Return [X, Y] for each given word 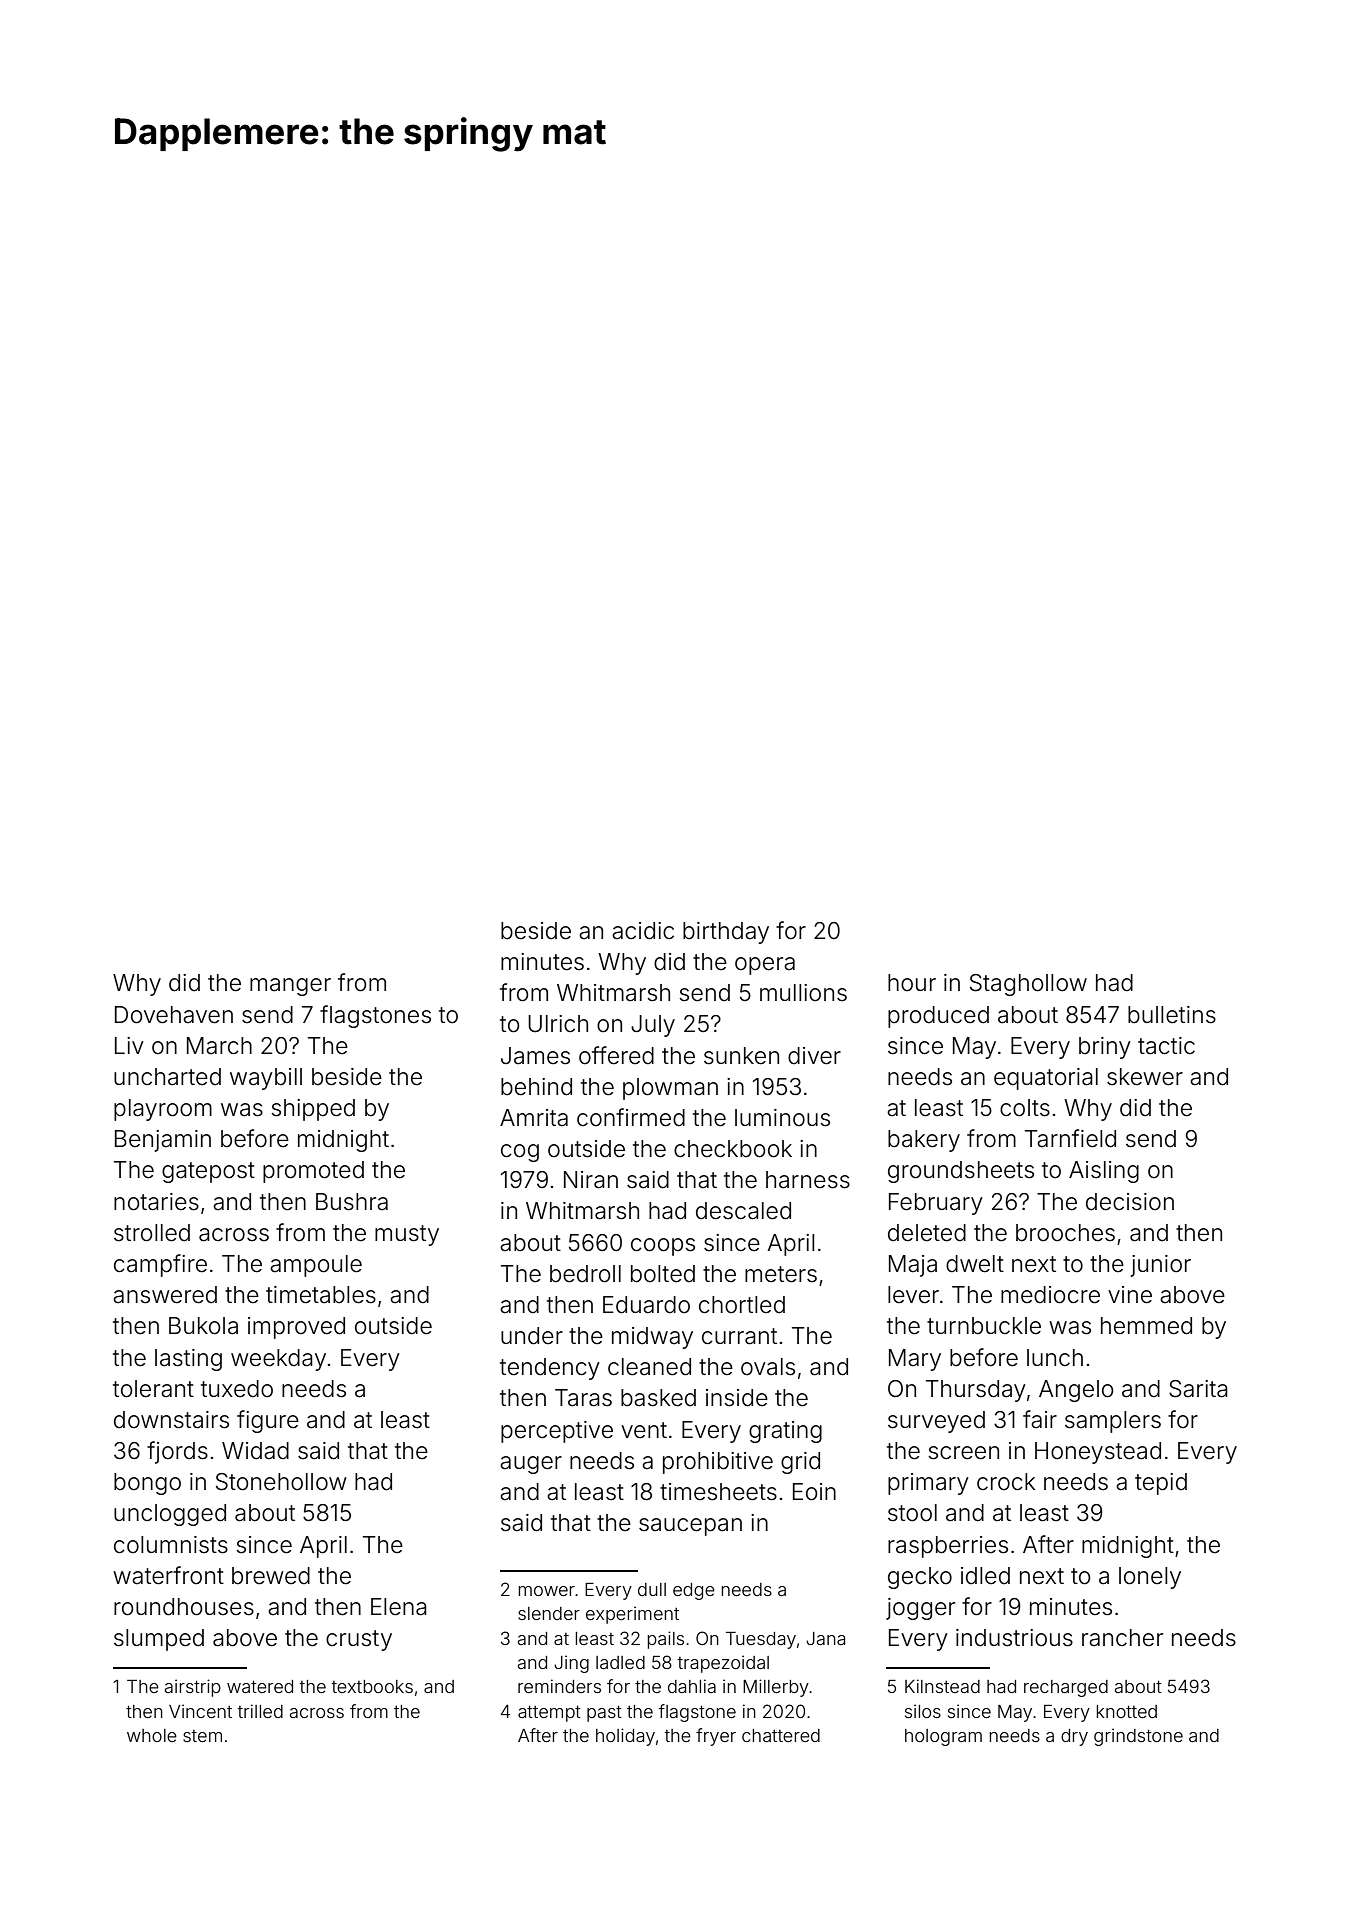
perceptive [557, 1432]
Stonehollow [281, 1482]
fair [1040, 1419]
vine [1130, 1295]
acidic [643, 931]
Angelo [1076, 1391]
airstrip [193, 1688]
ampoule [316, 1266]
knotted [1127, 1711]
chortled [742, 1305]
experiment [632, 1615]
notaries [156, 1202]
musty [407, 1235]
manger [290, 987]
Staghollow [1028, 985]
